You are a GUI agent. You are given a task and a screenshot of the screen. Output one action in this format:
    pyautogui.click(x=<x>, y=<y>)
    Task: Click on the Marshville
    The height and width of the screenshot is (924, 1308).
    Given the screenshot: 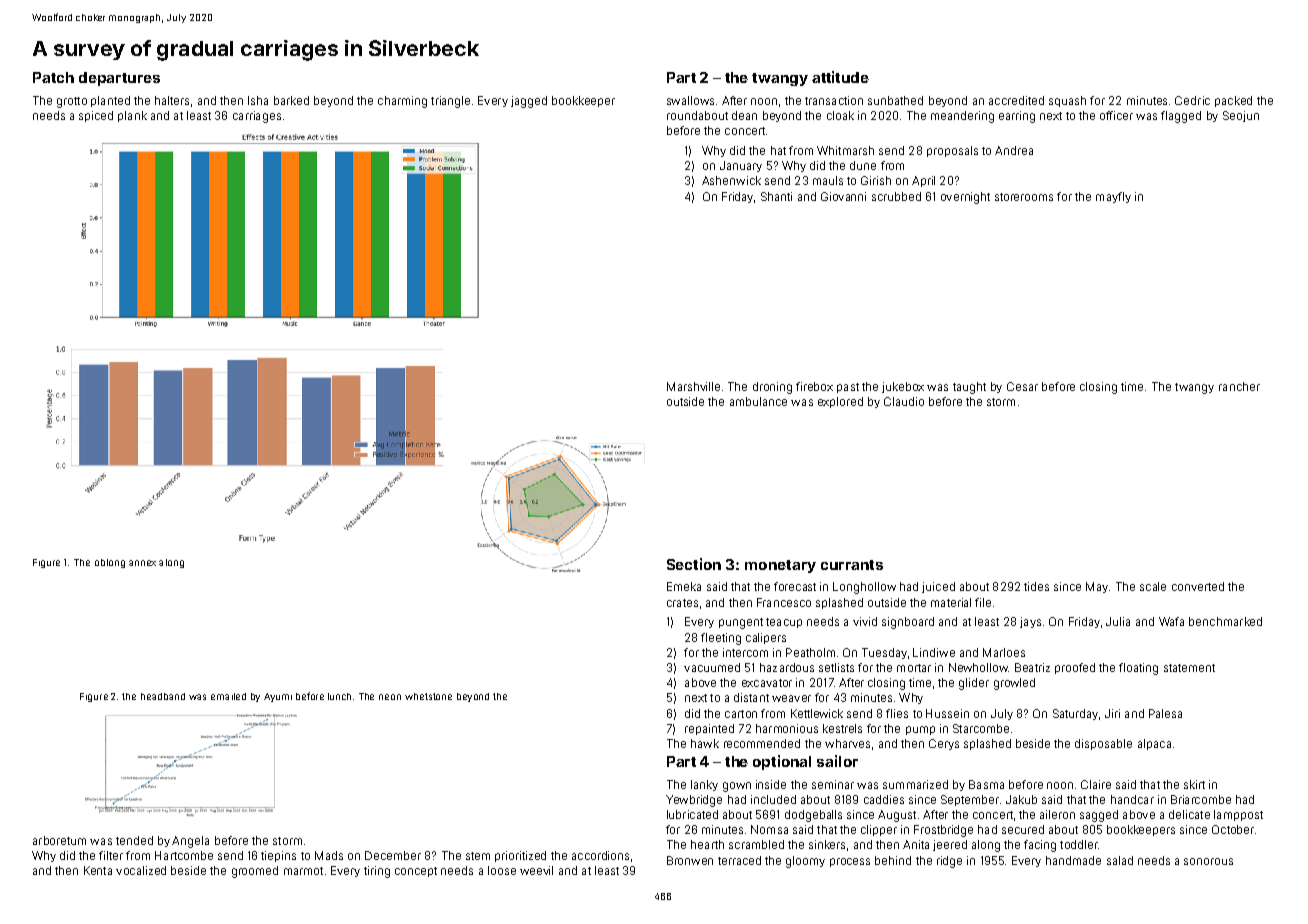 What is the action you would take?
    pyautogui.click(x=693, y=386)
